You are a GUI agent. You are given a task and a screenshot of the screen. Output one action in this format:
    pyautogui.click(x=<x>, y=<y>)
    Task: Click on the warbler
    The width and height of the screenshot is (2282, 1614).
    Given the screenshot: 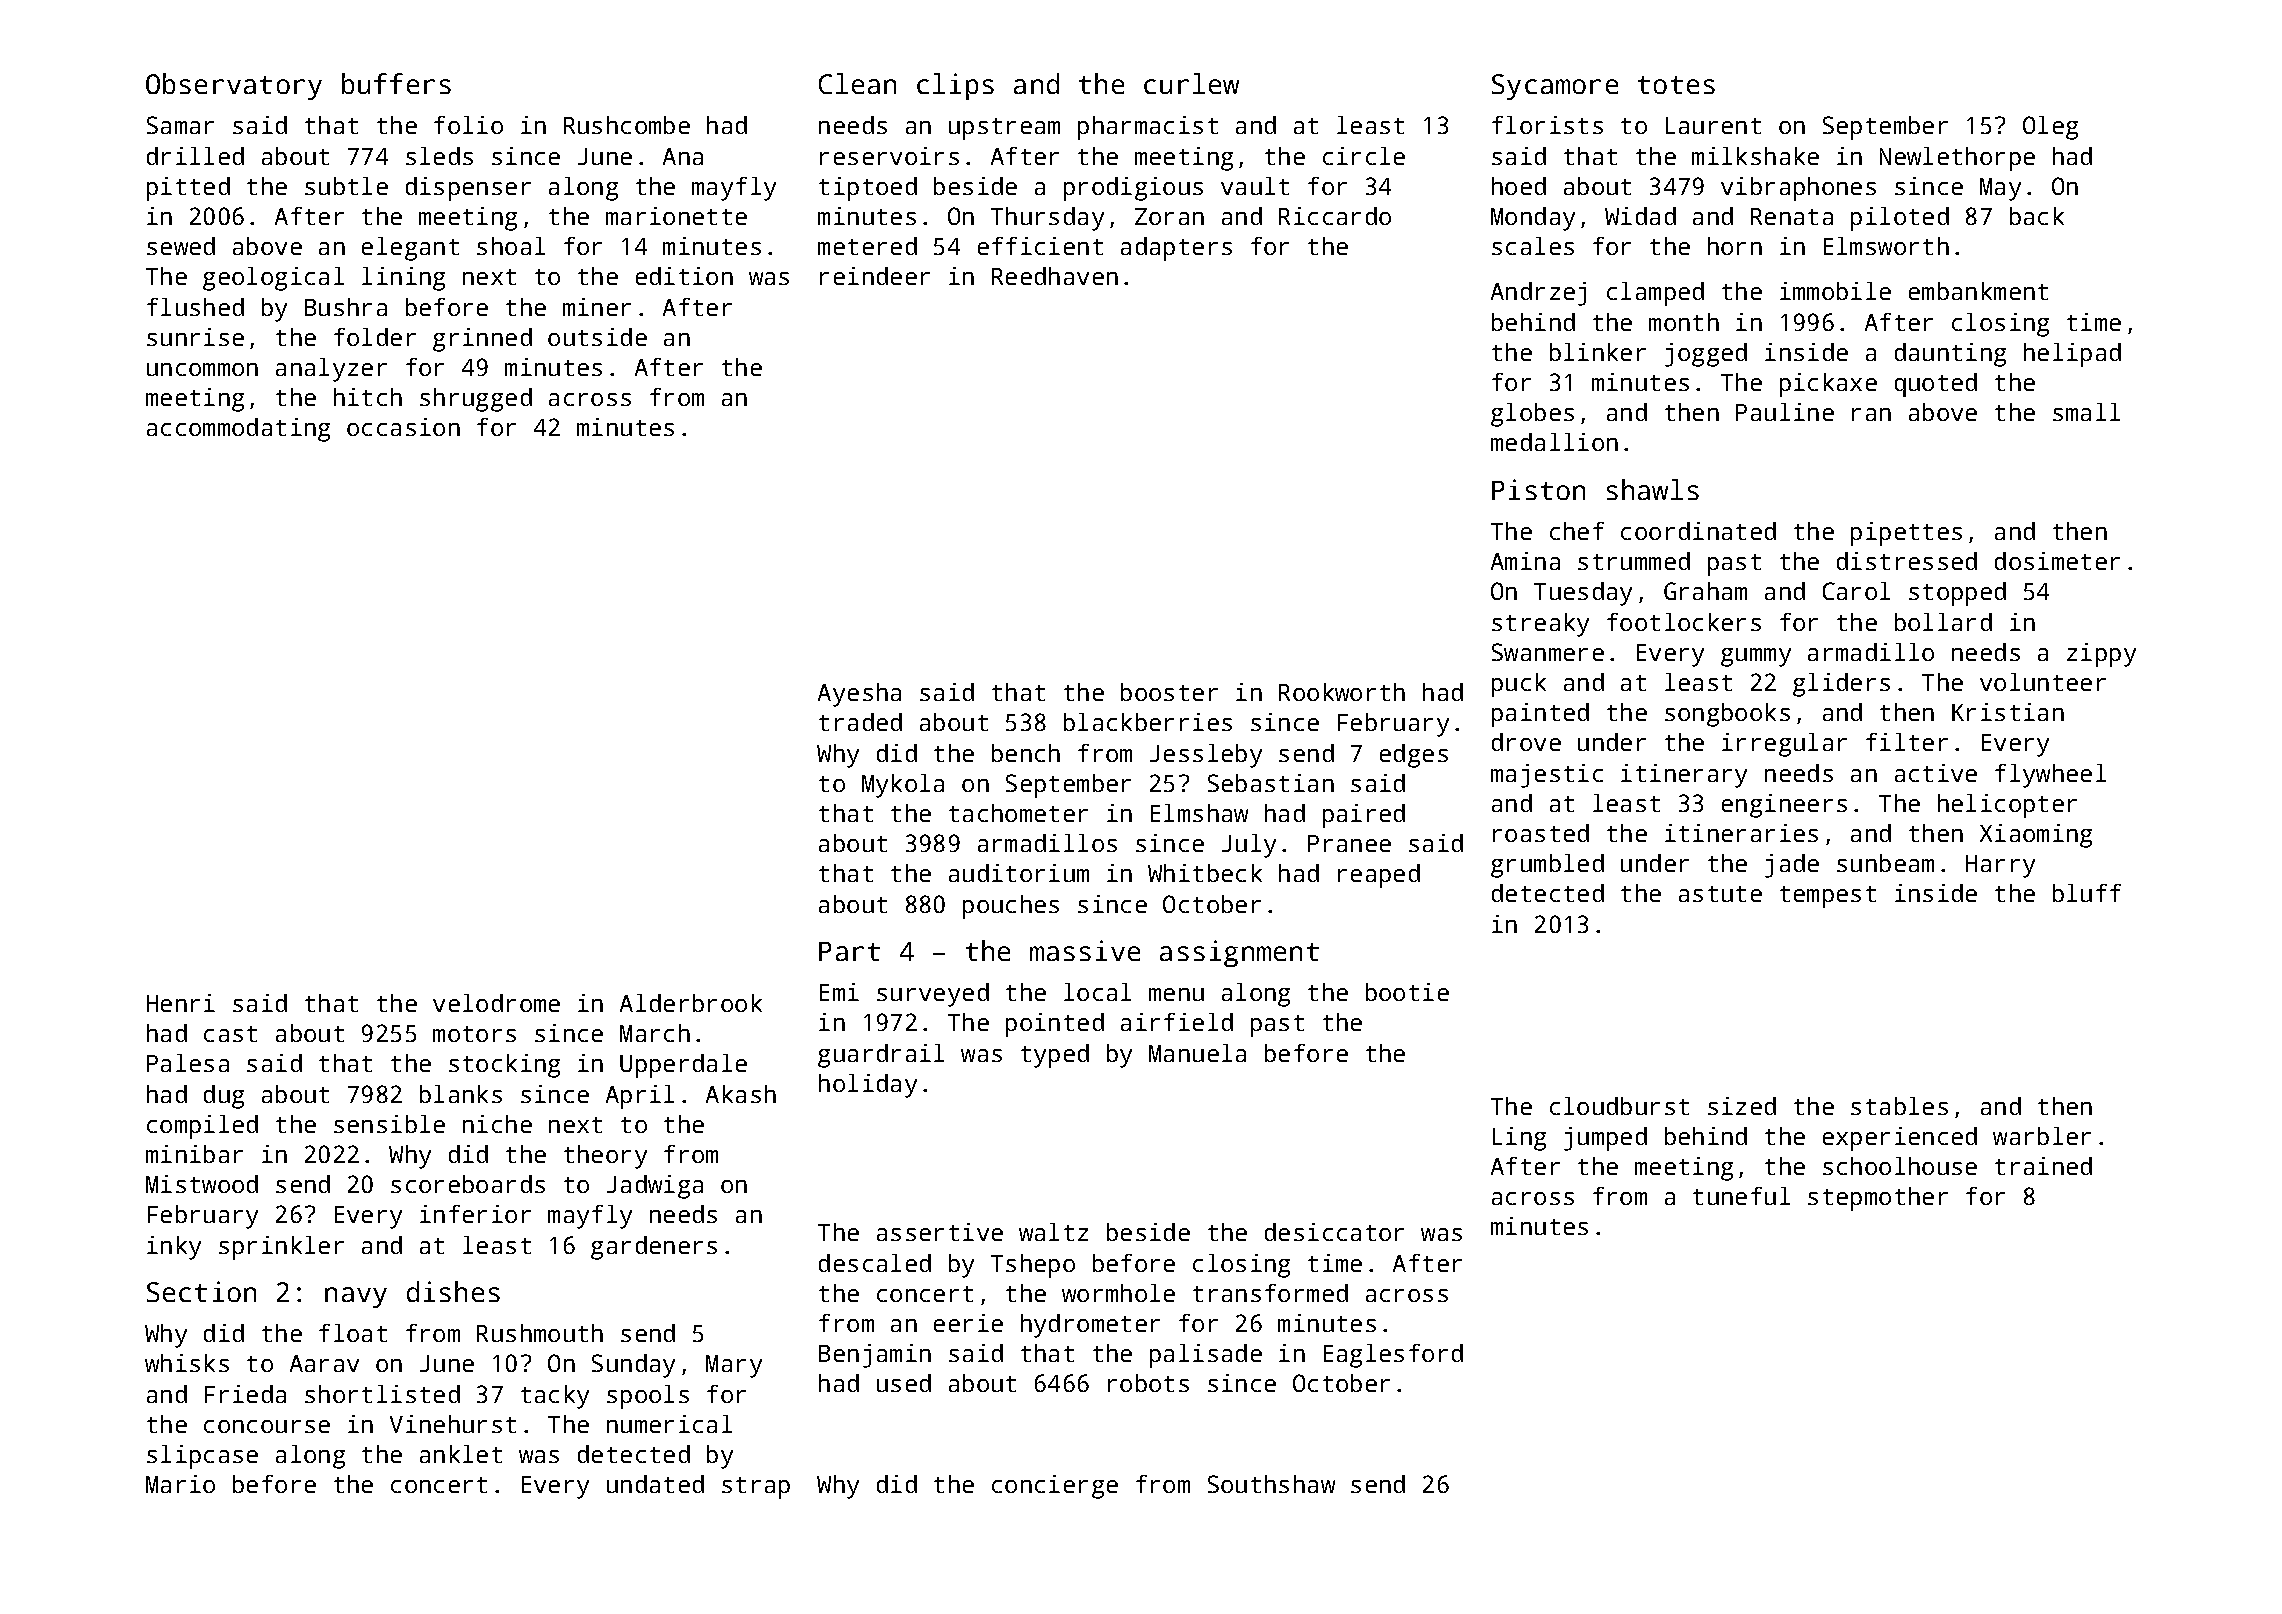 What is the action you would take?
    pyautogui.click(x=2042, y=1136)
